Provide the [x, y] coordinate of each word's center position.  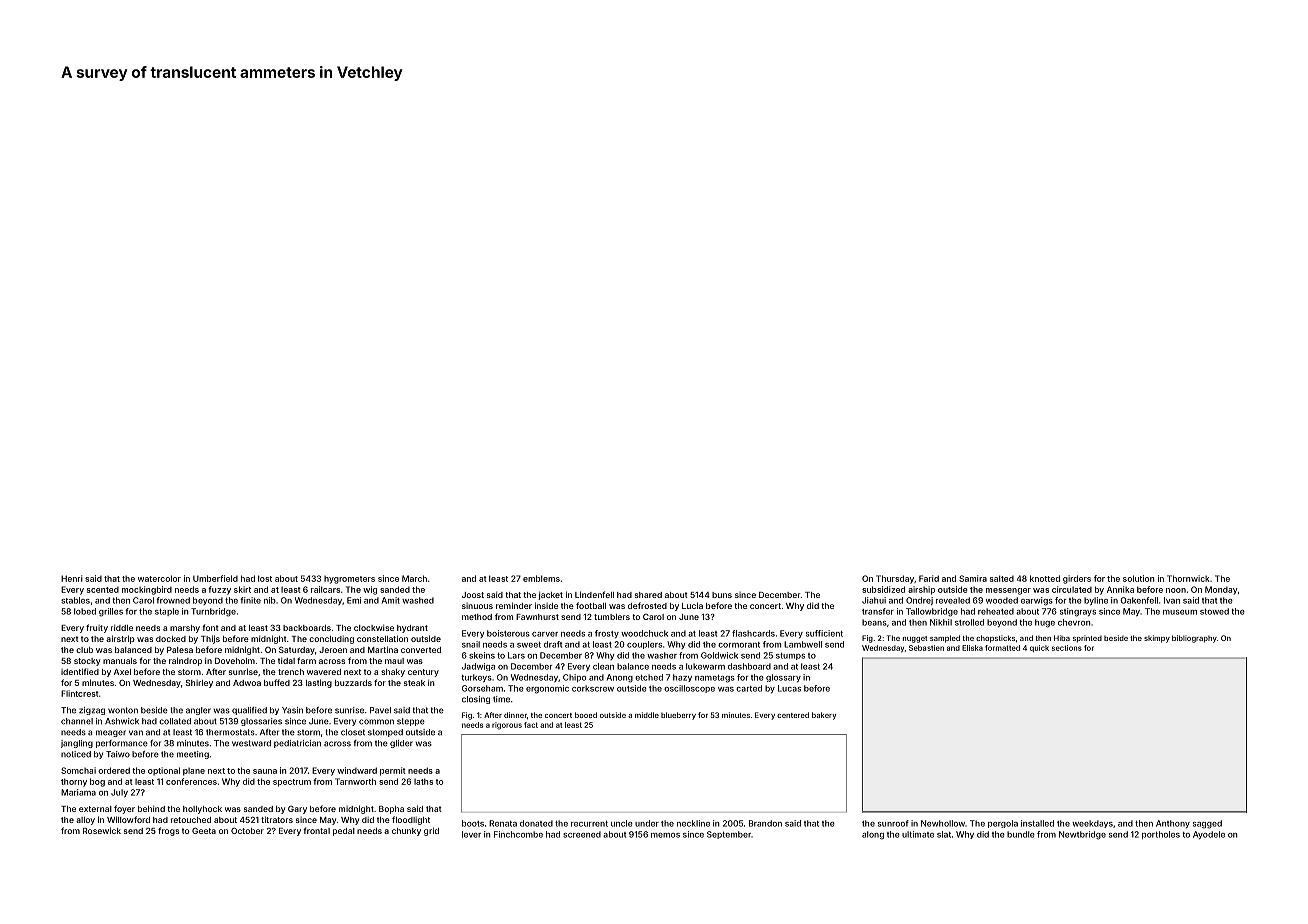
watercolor [159, 578]
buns [722, 595]
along [873, 835]
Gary [297, 810]
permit [393, 771]
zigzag [92, 711]
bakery [824, 716]
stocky [87, 662]
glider [401, 744]
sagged [1207, 824]
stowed [1214, 611]
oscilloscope [689, 689]
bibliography [1194, 639]
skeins [482, 655]
